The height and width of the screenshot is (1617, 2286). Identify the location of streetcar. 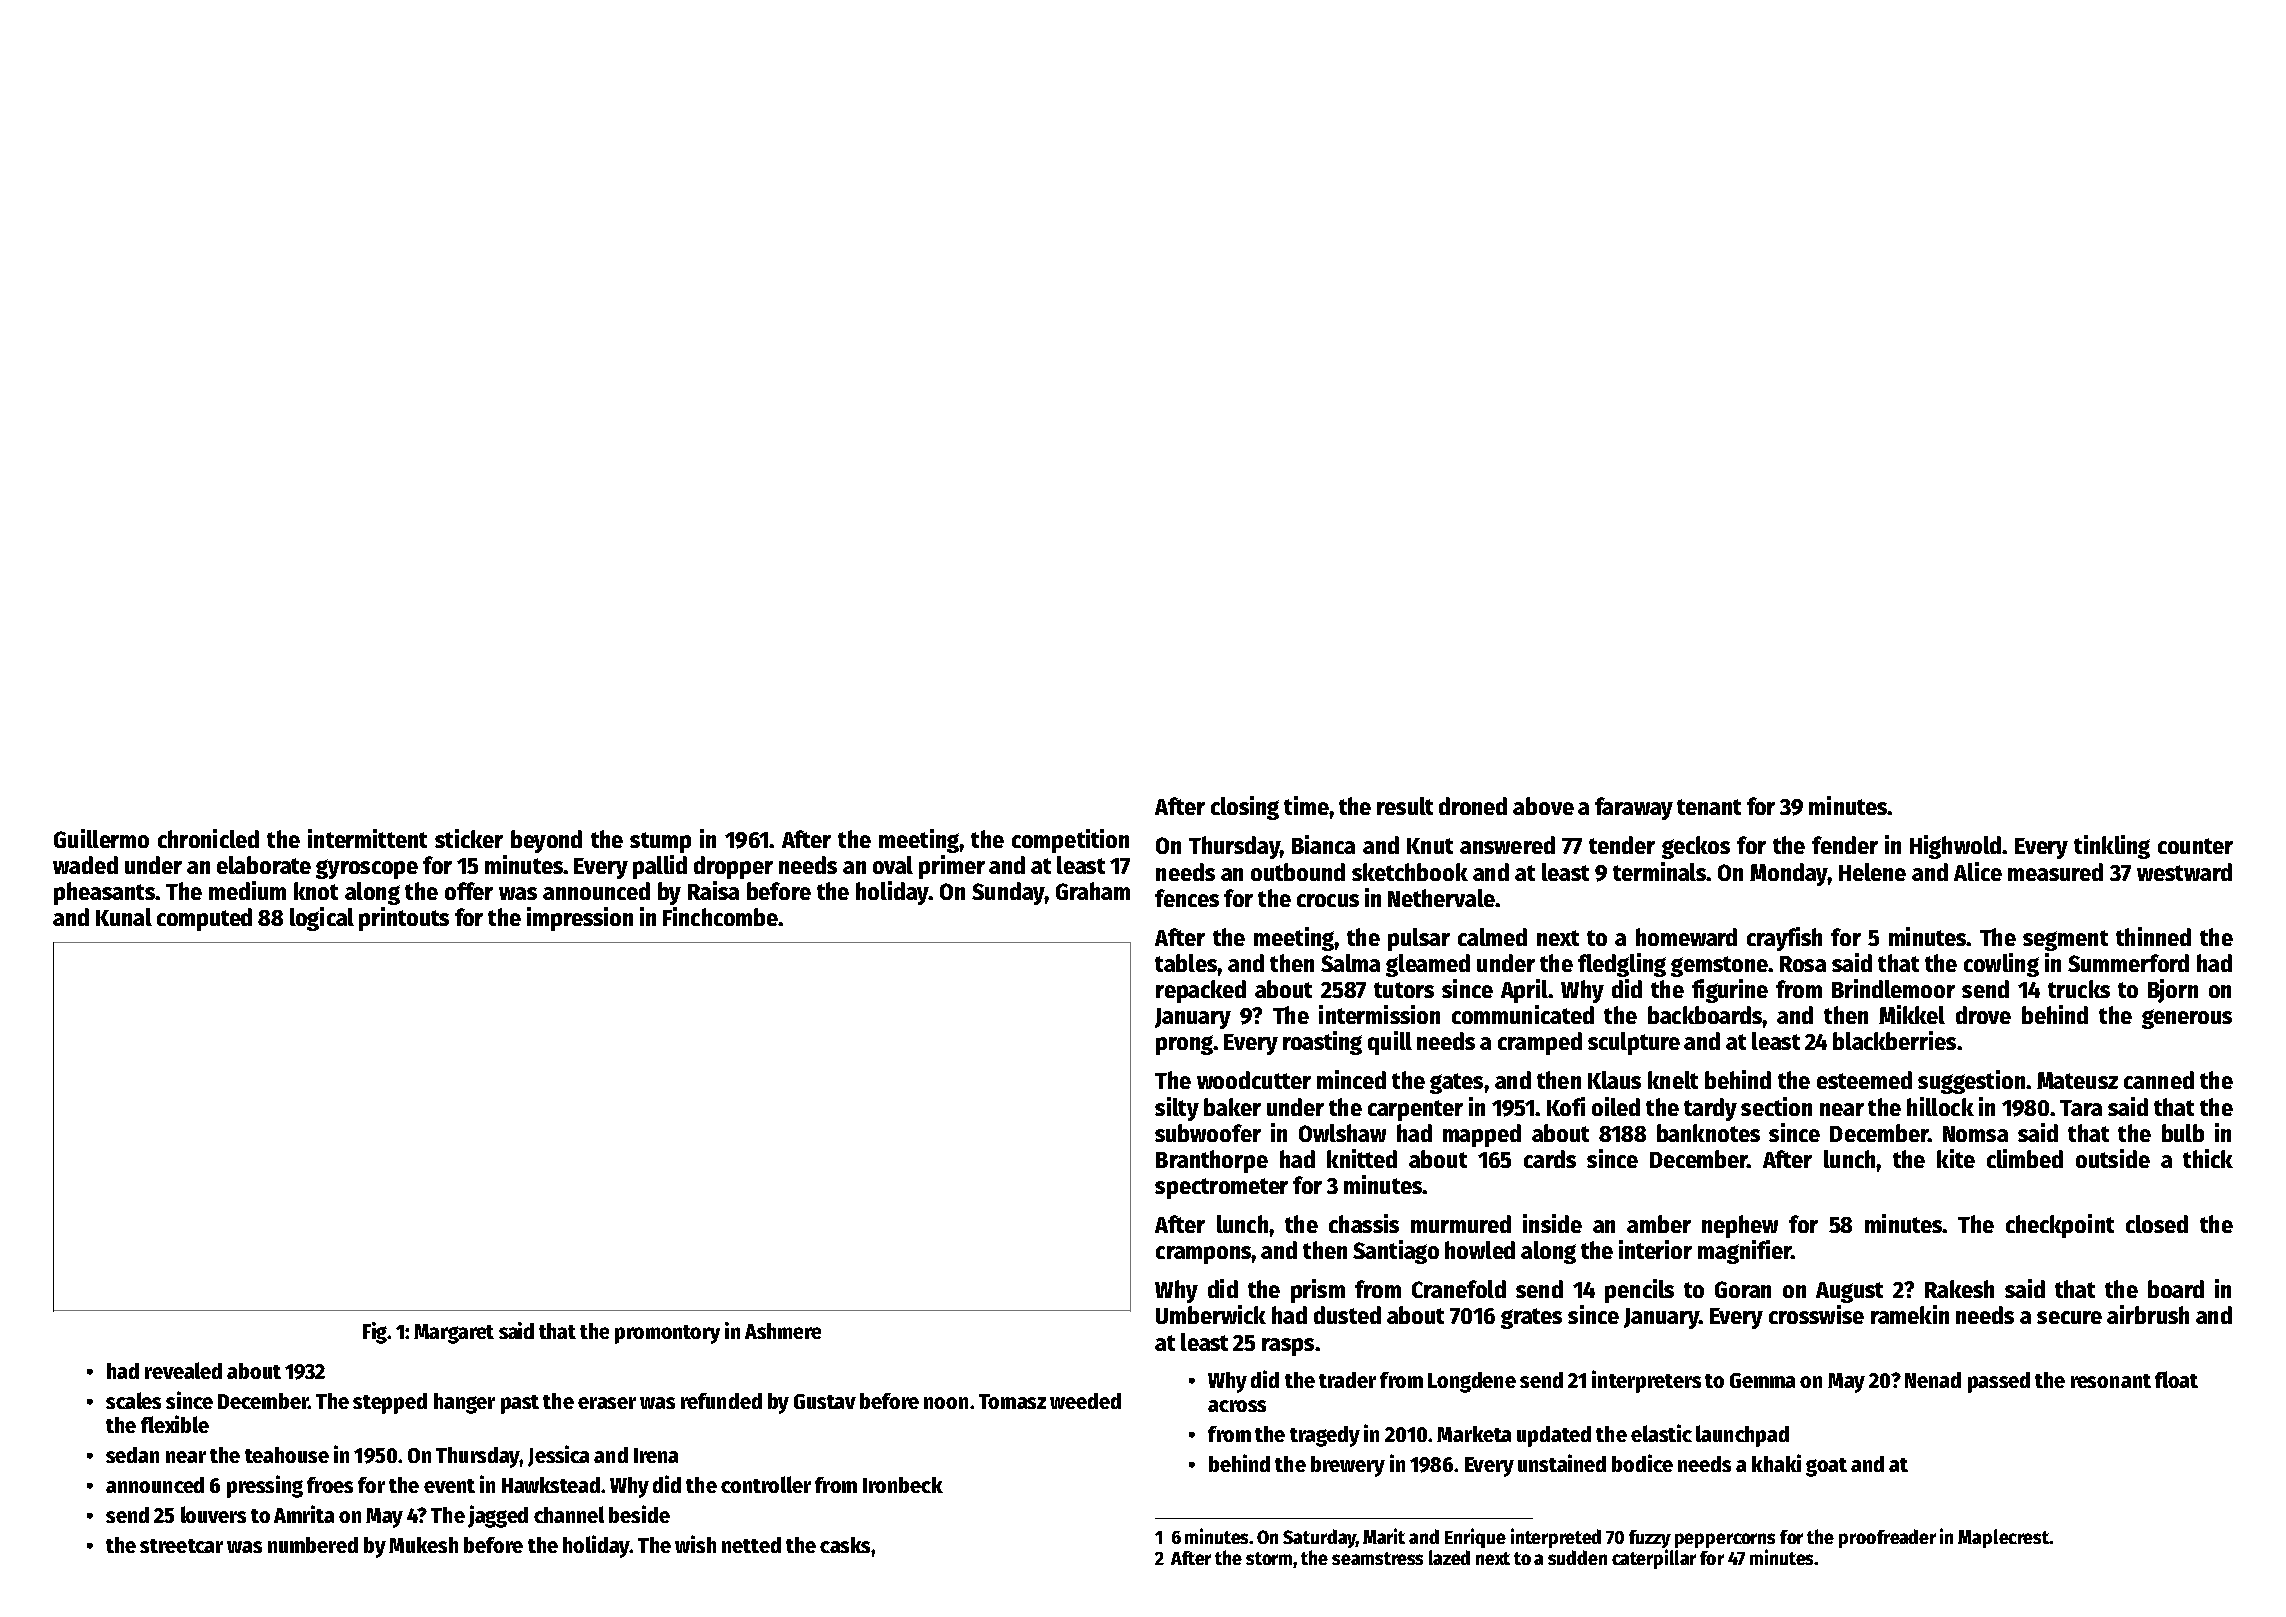
(181, 1546).
